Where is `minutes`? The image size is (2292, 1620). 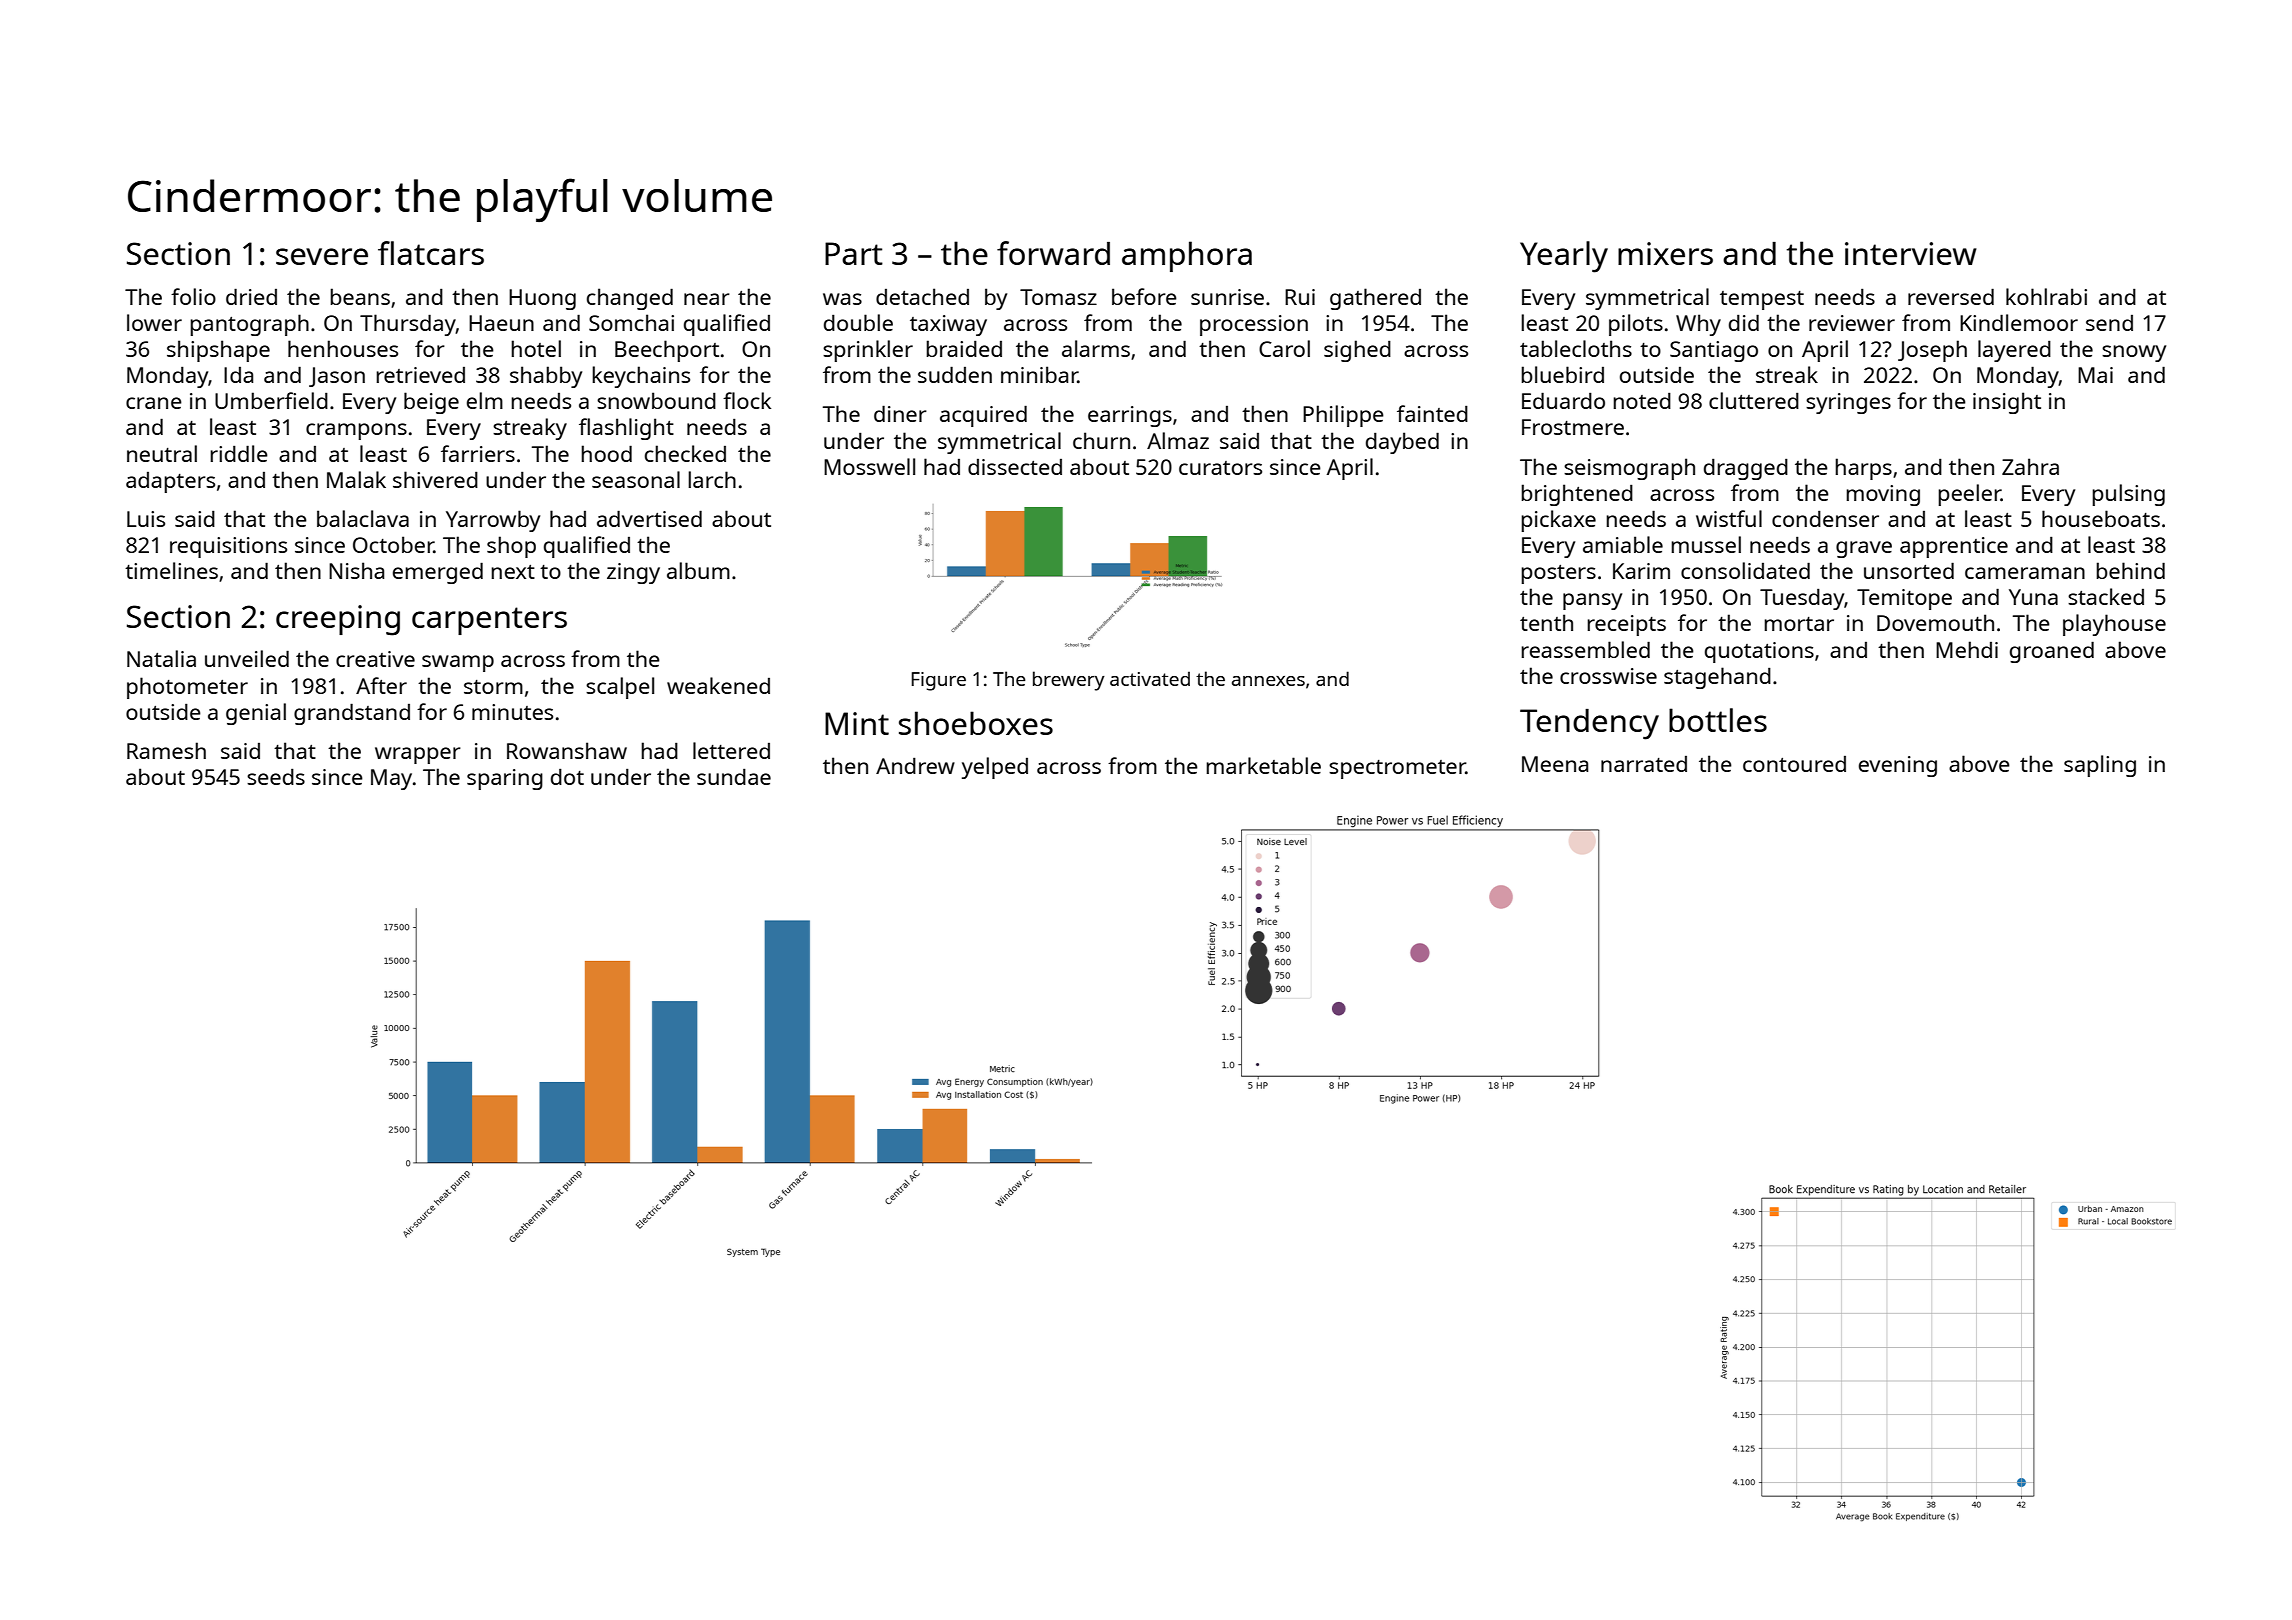 minutes is located at coordinates (512, 712).
